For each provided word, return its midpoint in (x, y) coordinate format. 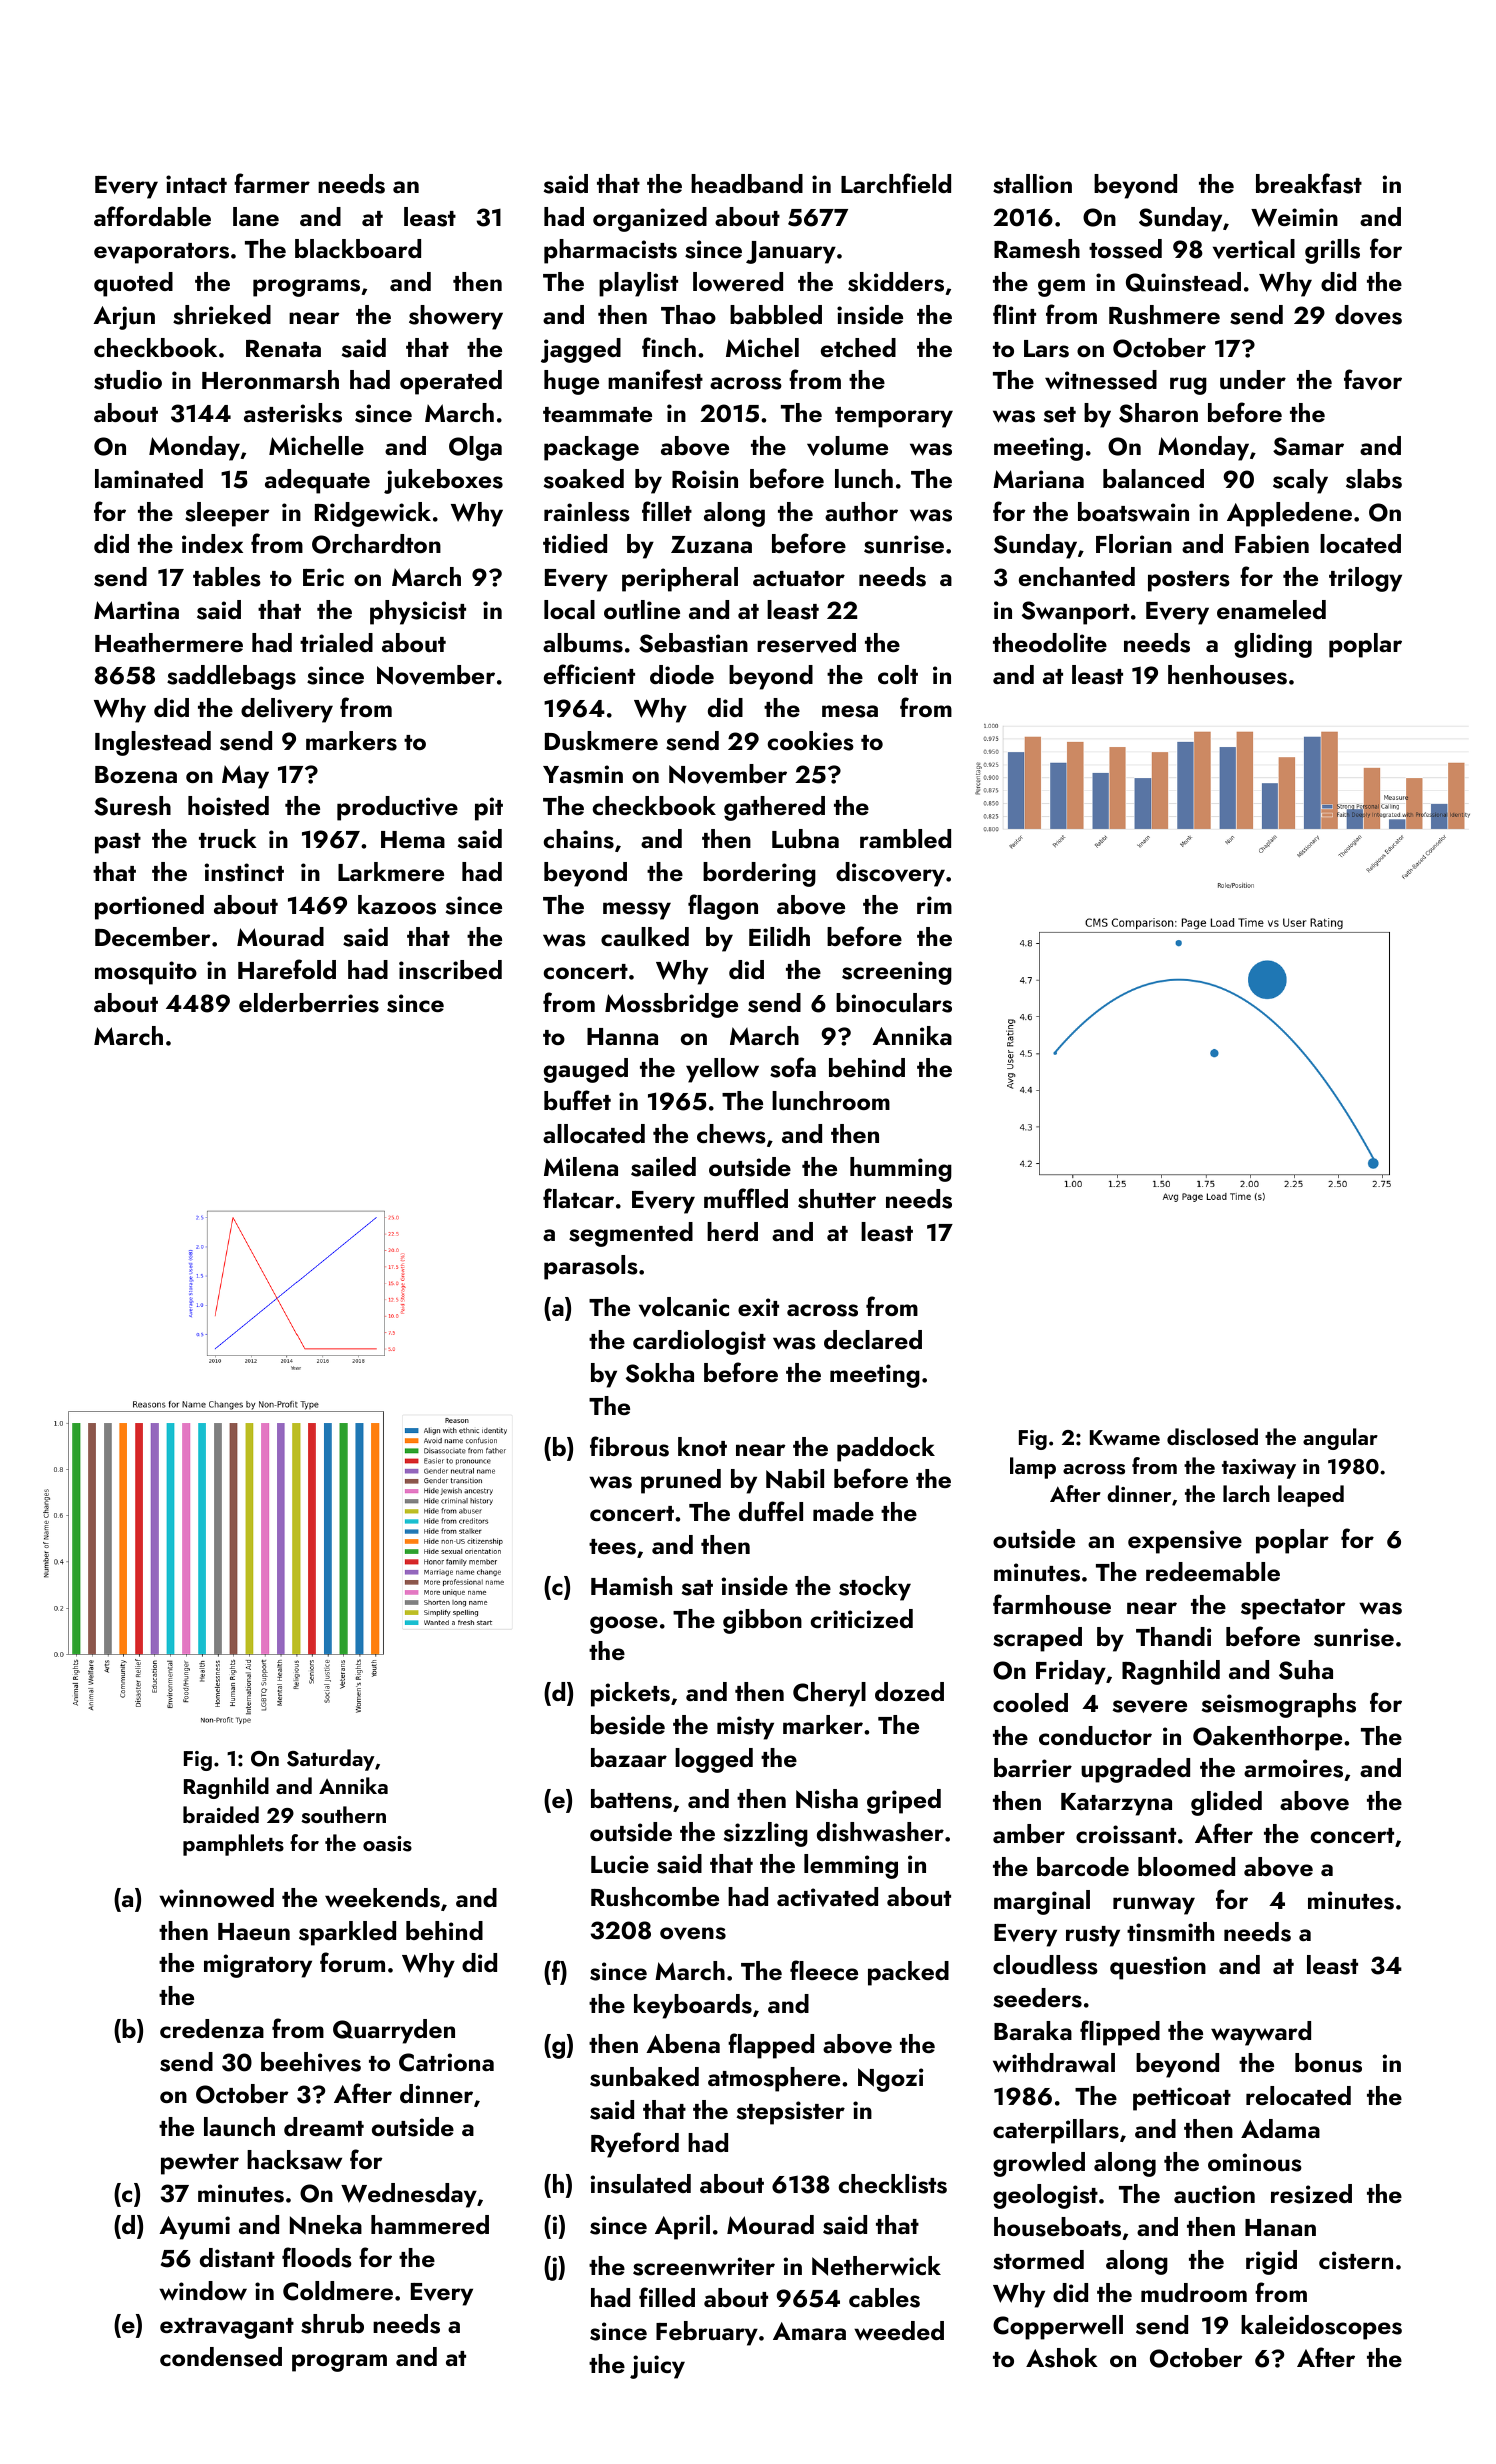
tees (612, 1547)
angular (1340, 1439)
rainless (587, 512)
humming (901, 1169)
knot (702, 1446)
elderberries (309, 1003)
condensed (221, 2357)
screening (897, 973)
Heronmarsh (270, 380)
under (1253, 379)
